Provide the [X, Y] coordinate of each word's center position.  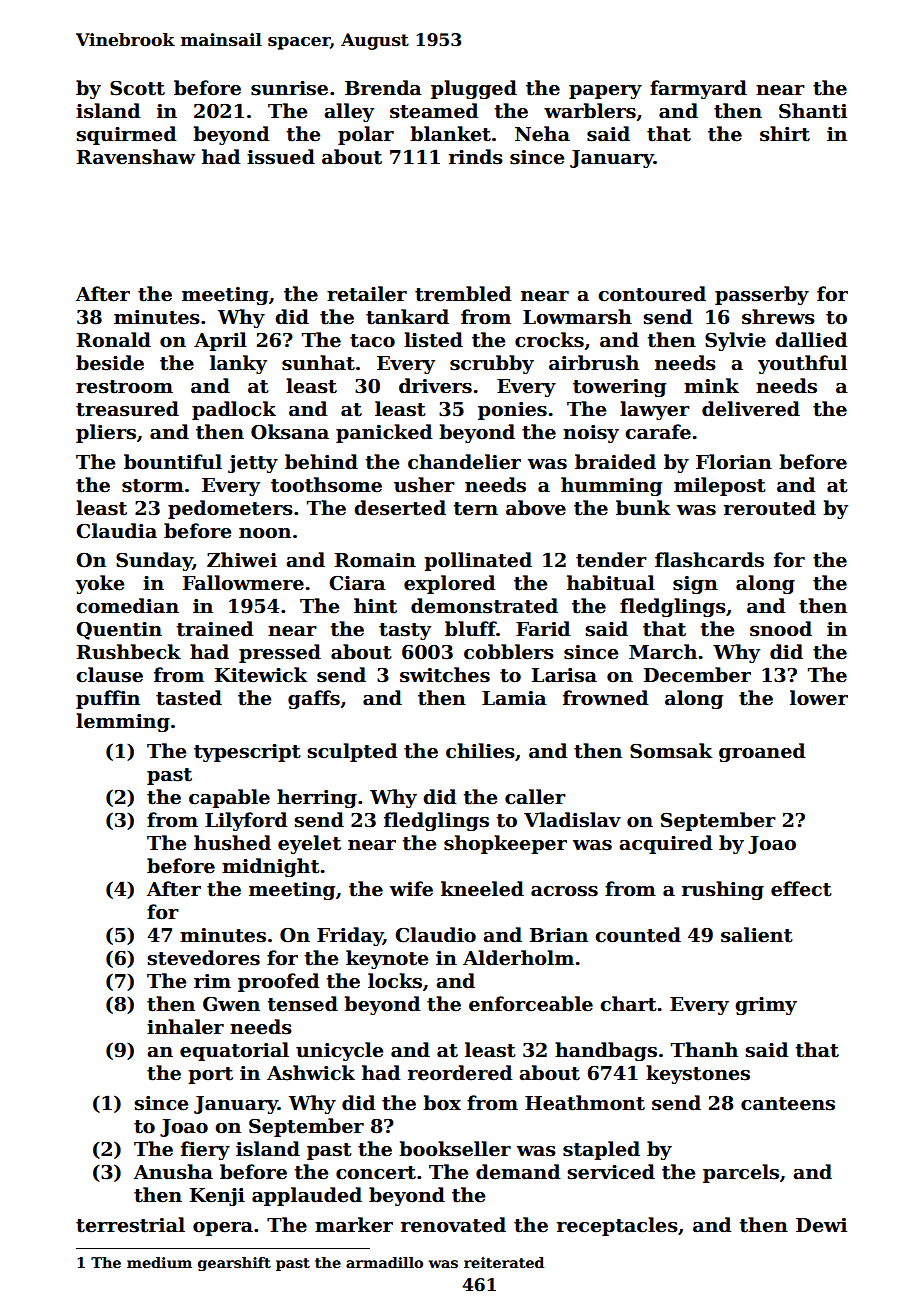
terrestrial [130, 1225]
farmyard [698, 89]
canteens [788, 1104]
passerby [762, 295]
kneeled [482, 889]
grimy [766, 1006]
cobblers [509, 652]
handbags [606, 1051]
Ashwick [311, 1073]
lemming [123, 722]
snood [781, 629]
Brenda [383, 88]
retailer [367, 294]
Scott [137, 88]
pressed [280, 653]
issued [281, 157]
